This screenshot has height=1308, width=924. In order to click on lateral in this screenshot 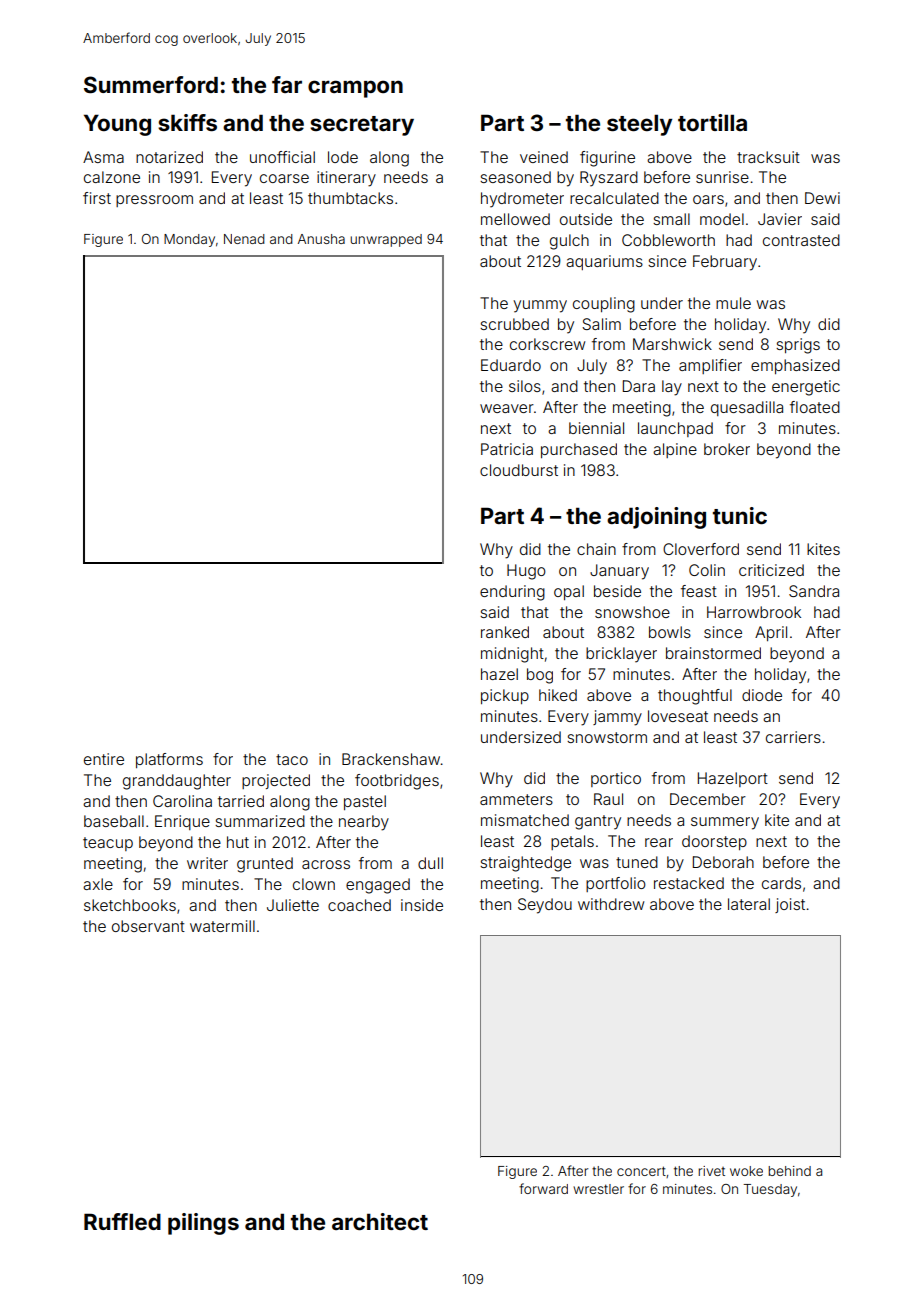, I will do `click(749, 904)`.
